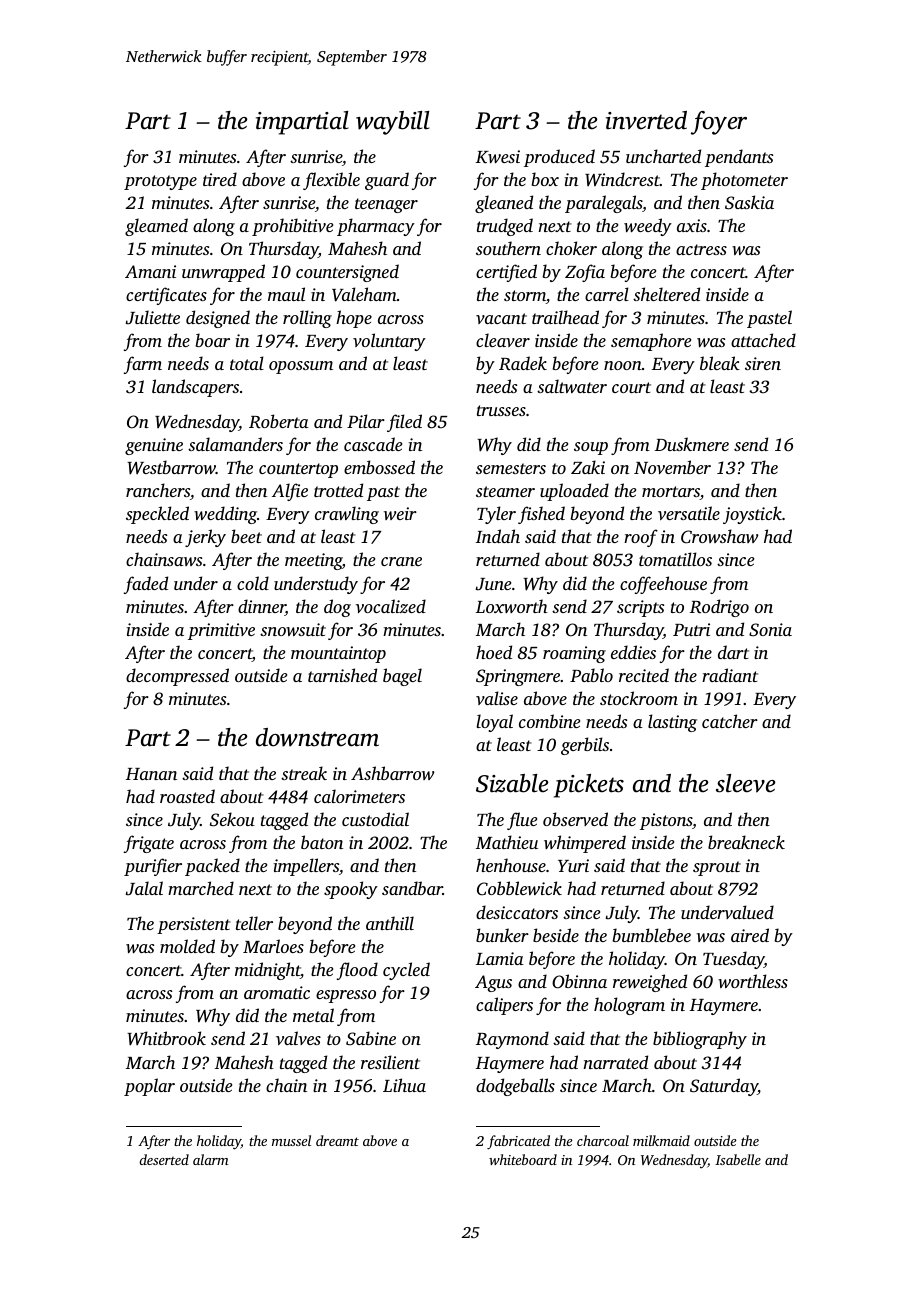 The width and height of the image is (924, 1311). What do you see at coordinates (744, 181) in the image?
I see `photometer` at bounding box center [744, 181].
